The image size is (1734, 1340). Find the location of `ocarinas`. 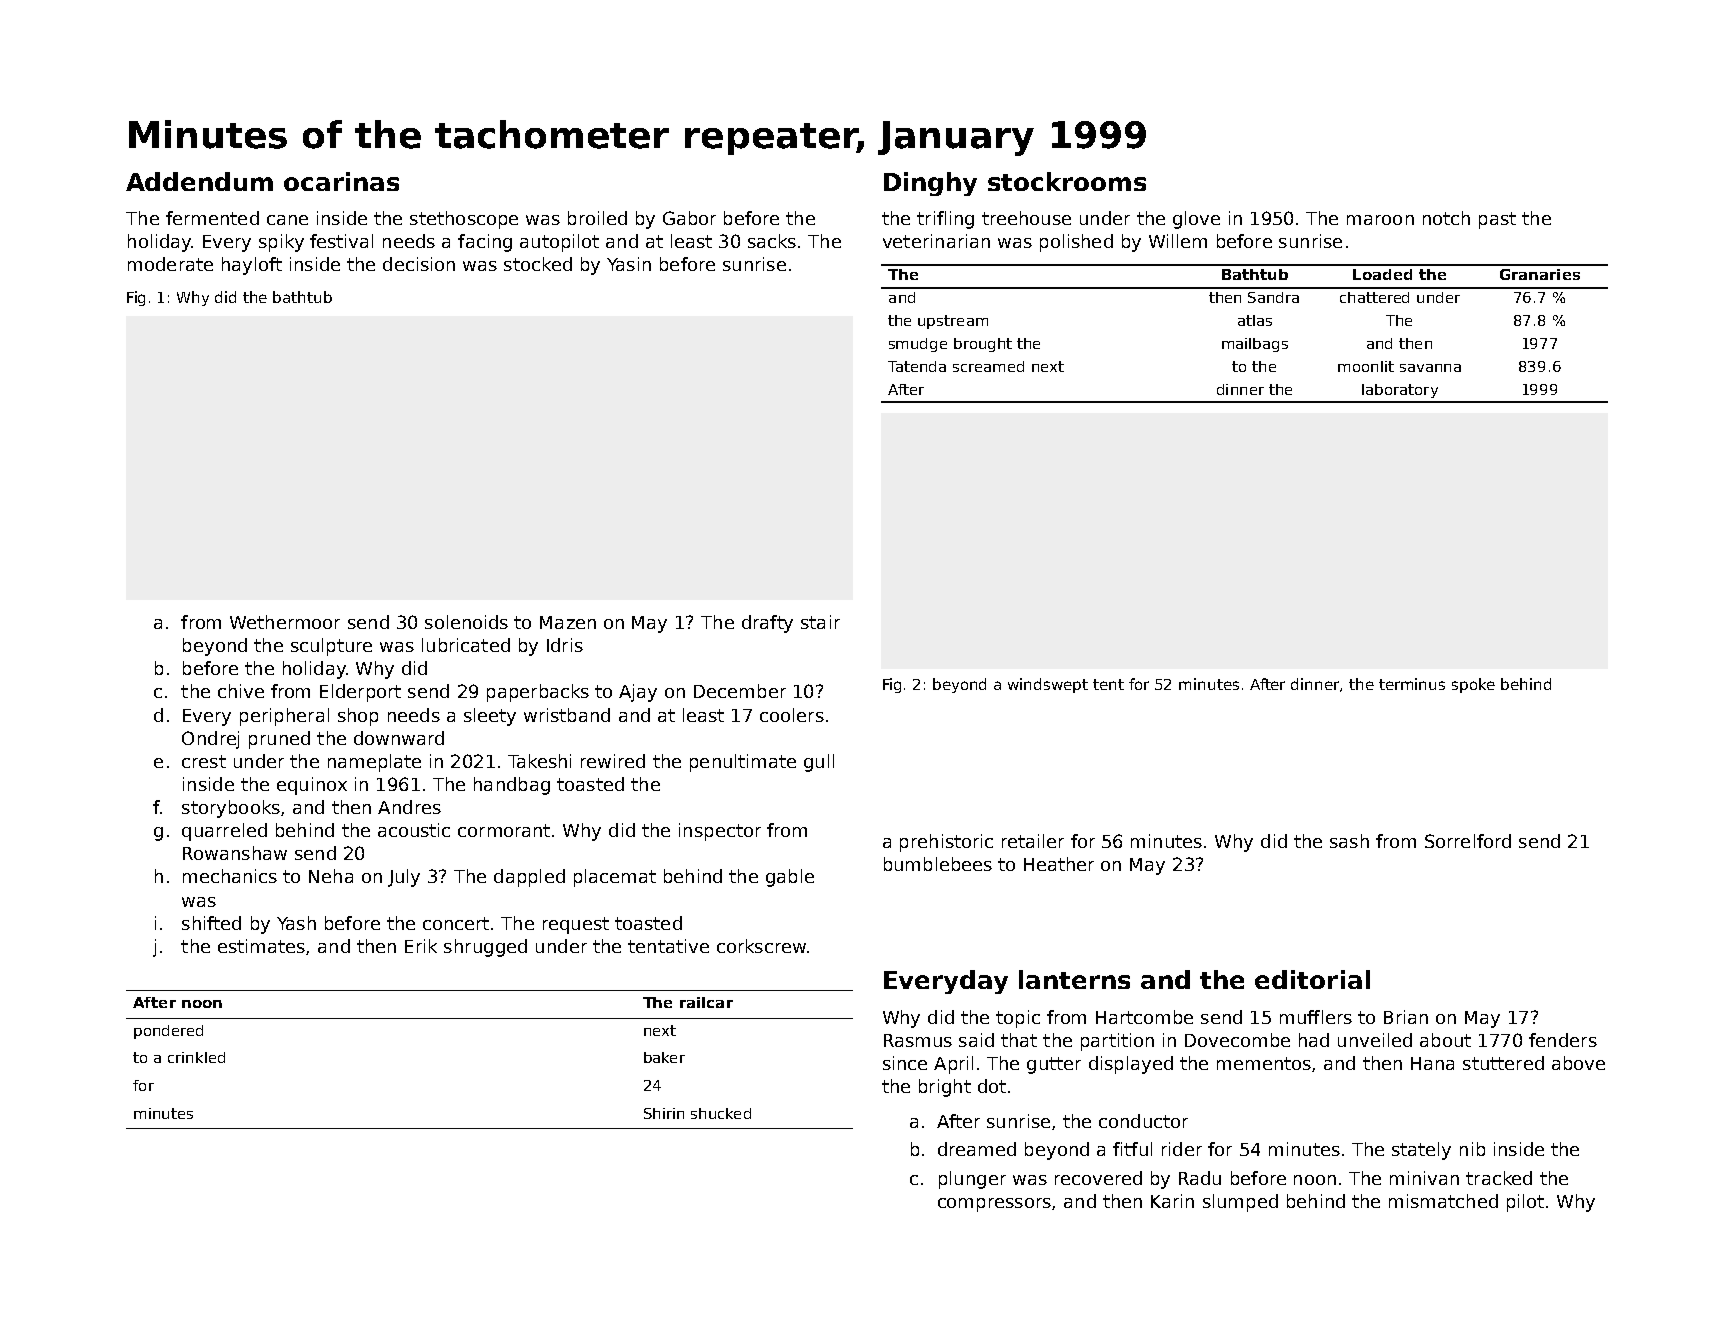

ocarinas is located at coordinates (341, 181).
